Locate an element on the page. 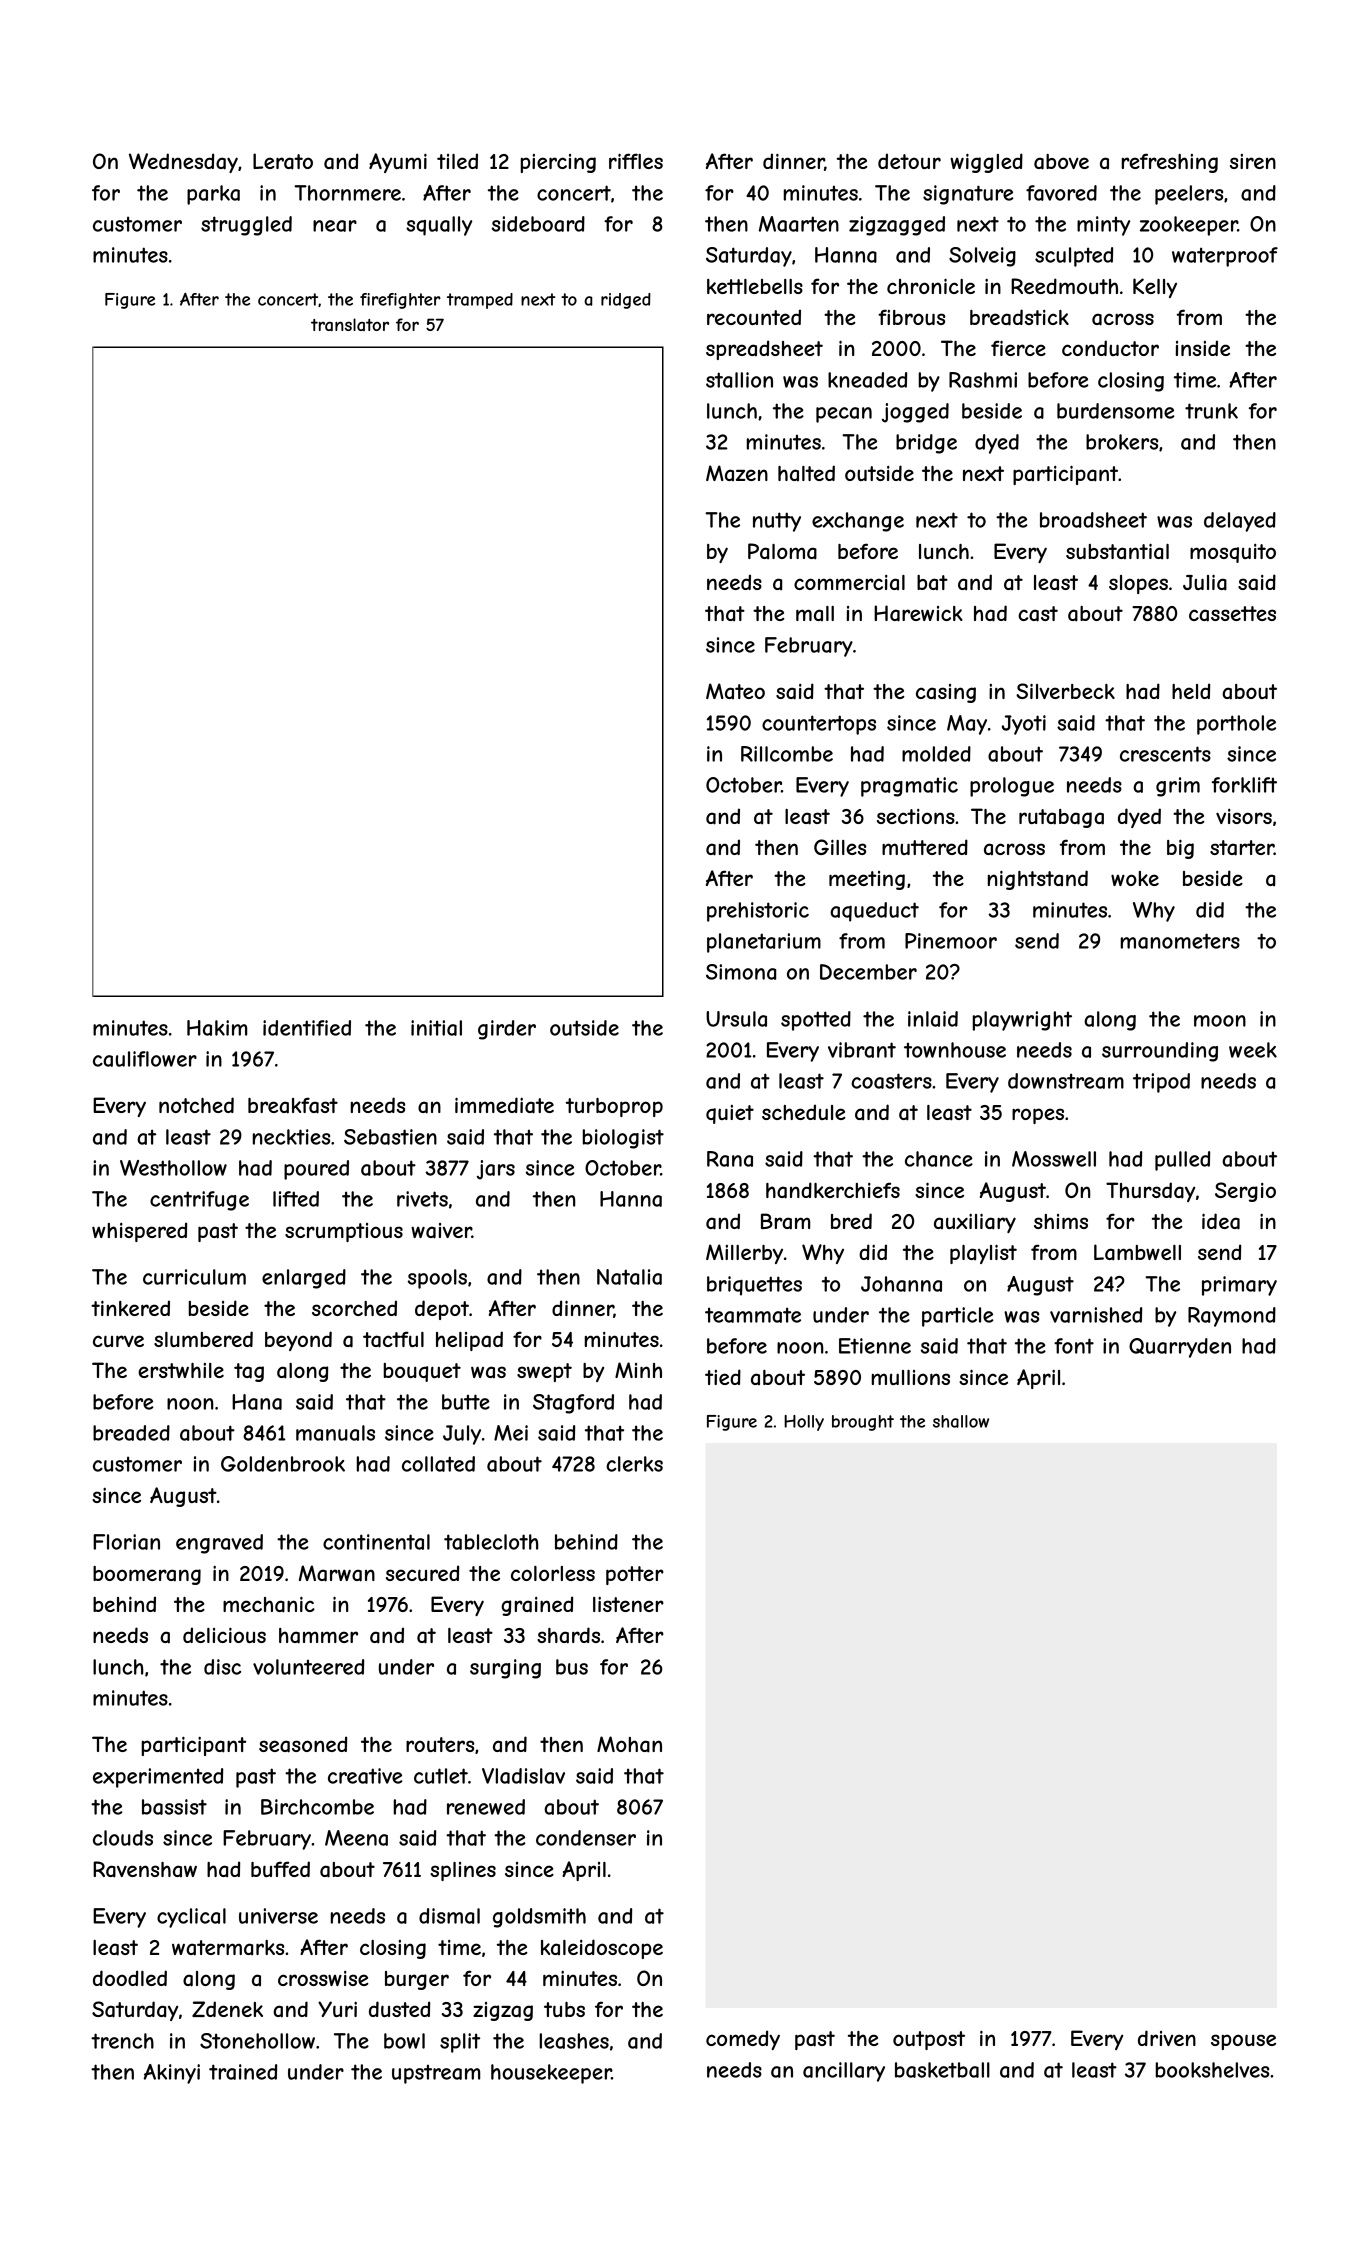 This image has width=1369, height=2254. parka is located at coordinates (213, 195).
